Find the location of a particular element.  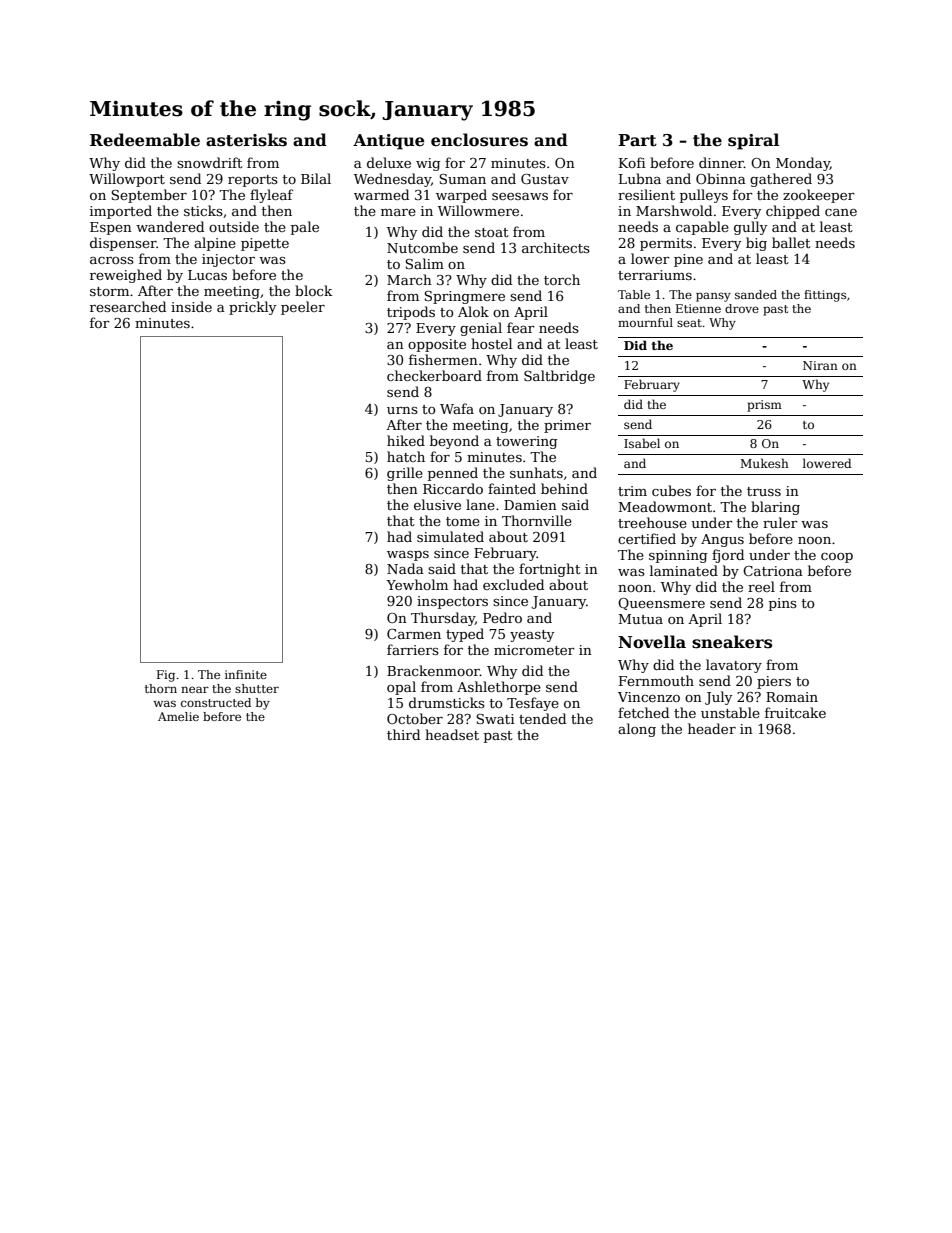

Amelie is located at coordinates (178, 716).
